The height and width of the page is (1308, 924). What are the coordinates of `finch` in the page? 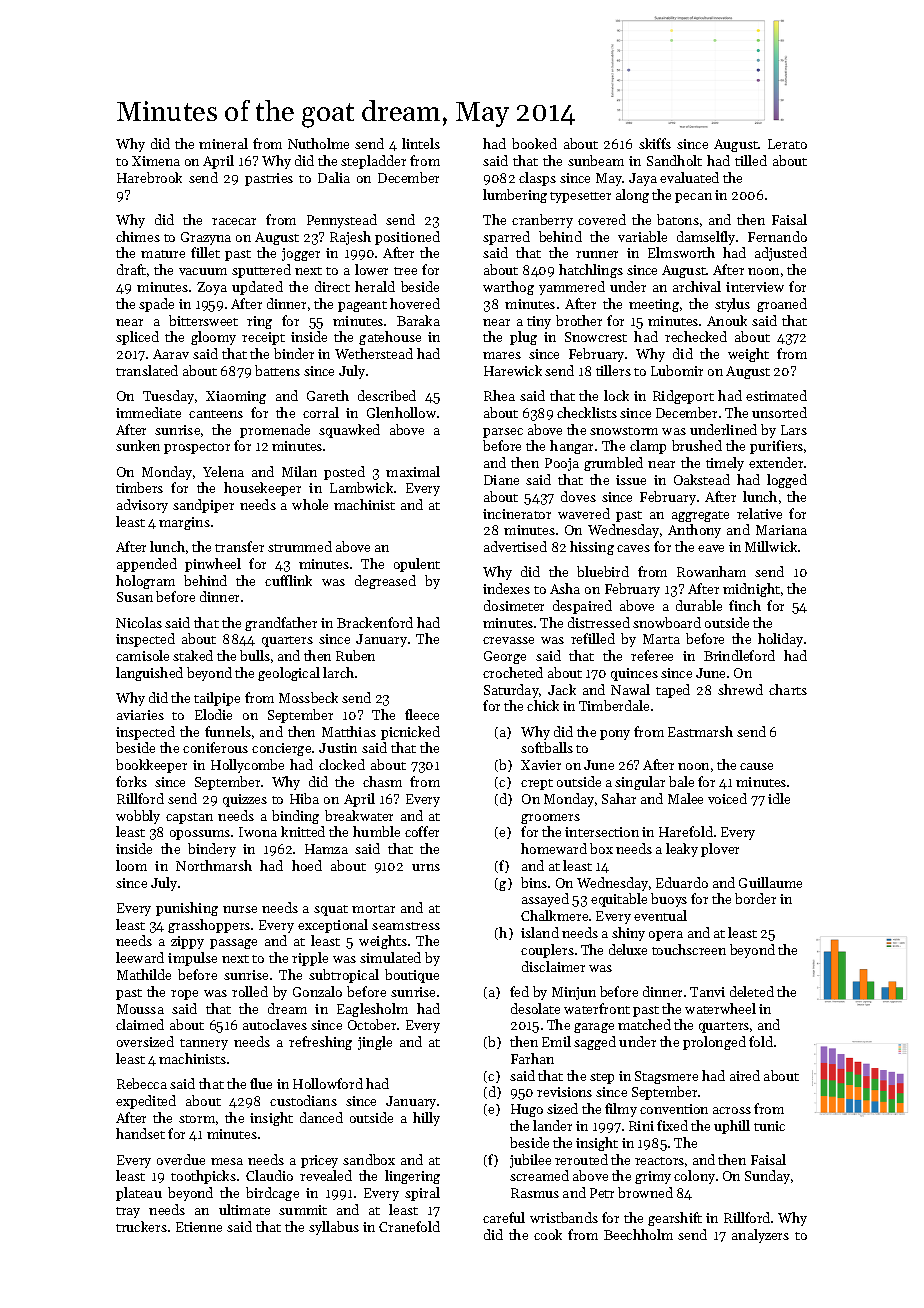 It's located at (745, 605).
